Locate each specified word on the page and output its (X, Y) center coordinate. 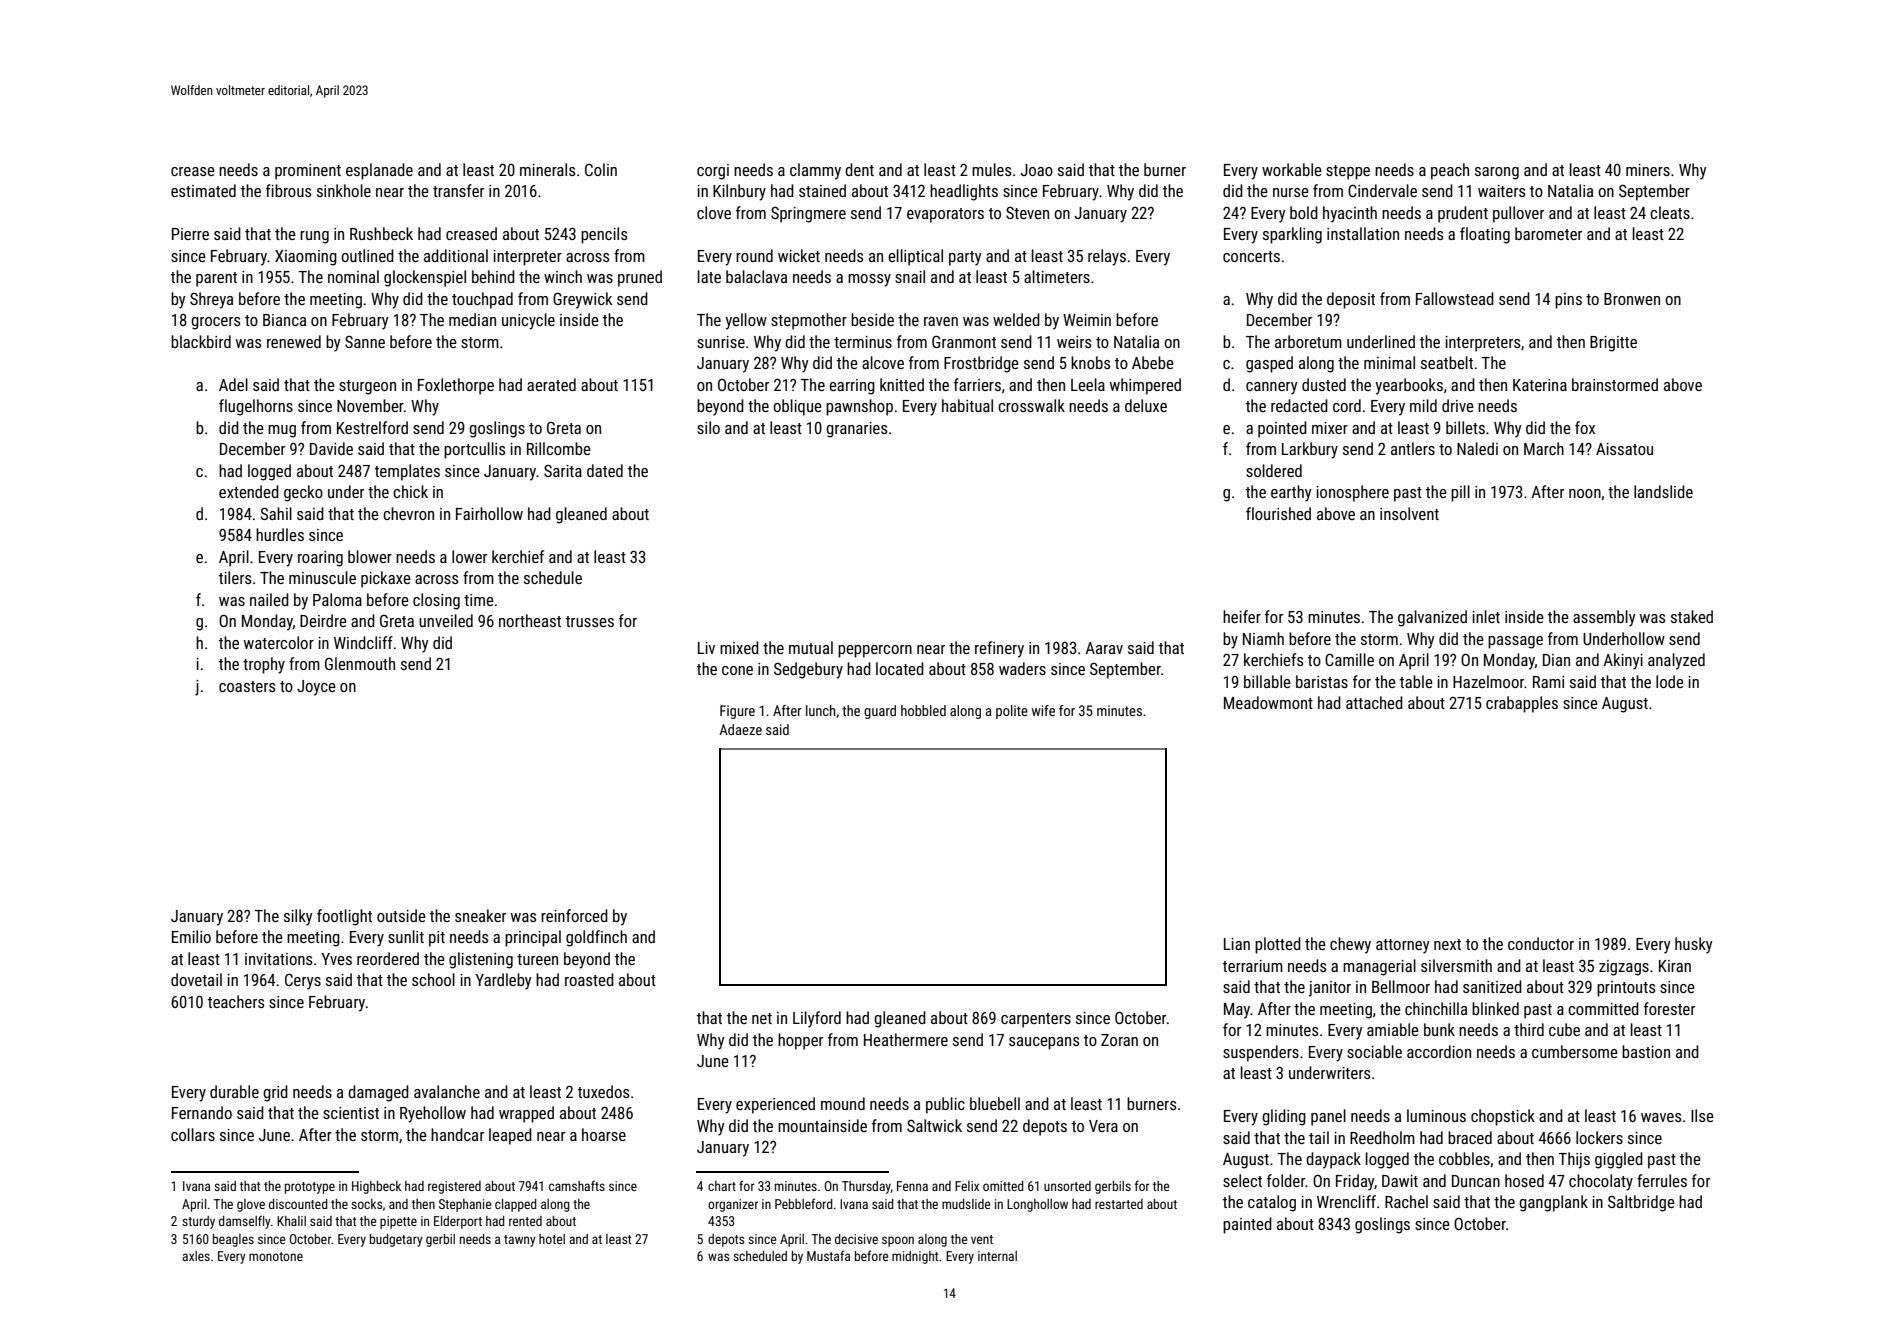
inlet (1486, 616)
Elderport (458, 1222)
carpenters (1036, 1020)
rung (314, 237)
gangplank (1553, 1203)
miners (1648, 170)
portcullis (474, 450)
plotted (1278, 945)
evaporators (945, 215)
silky (298, 917)
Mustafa (828, 1255)
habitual (967, 405)
